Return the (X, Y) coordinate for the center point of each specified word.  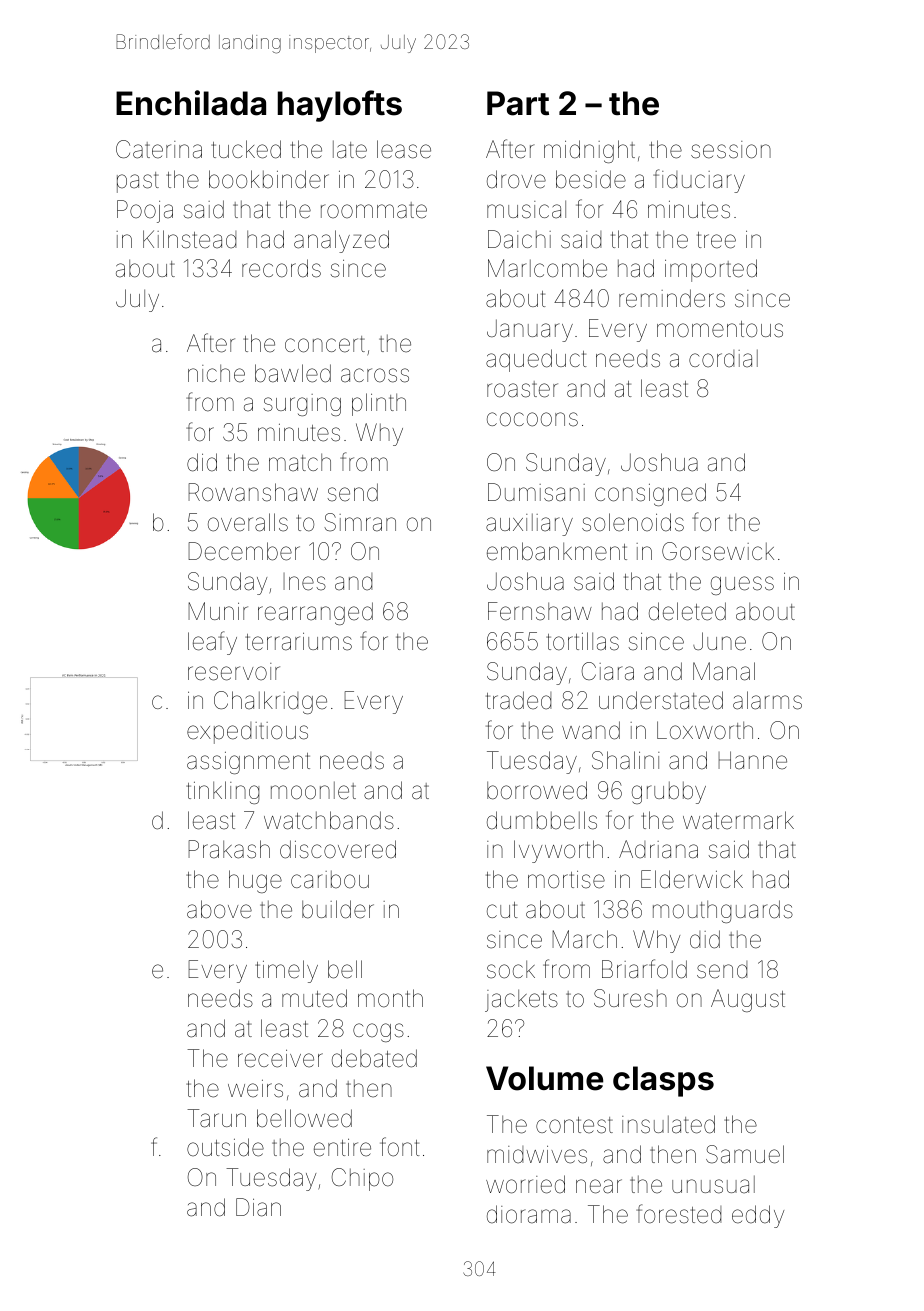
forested (678, 1214)
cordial (723, 358)
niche (216, 373)
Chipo (362, 1179)
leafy (212, 643)
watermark (738, 820)
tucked (246, 149)
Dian (258, 1207)
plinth (379, 404)
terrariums (298, 642)
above (219, 909)
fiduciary (699, 181)
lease (404, 149)
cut (502, 910)
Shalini (625, 760)
